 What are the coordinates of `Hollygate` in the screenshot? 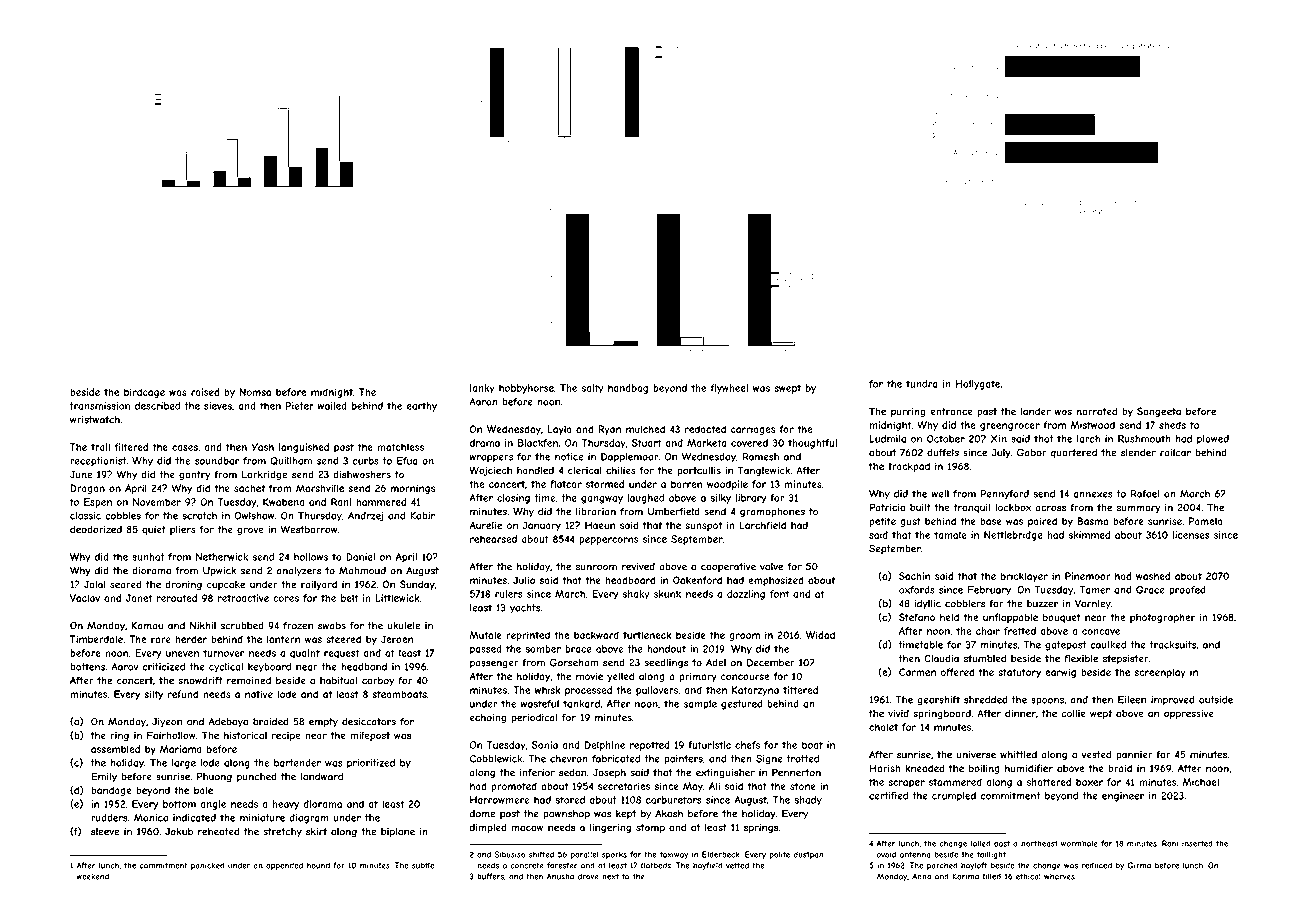 It's located at (977, 385).
